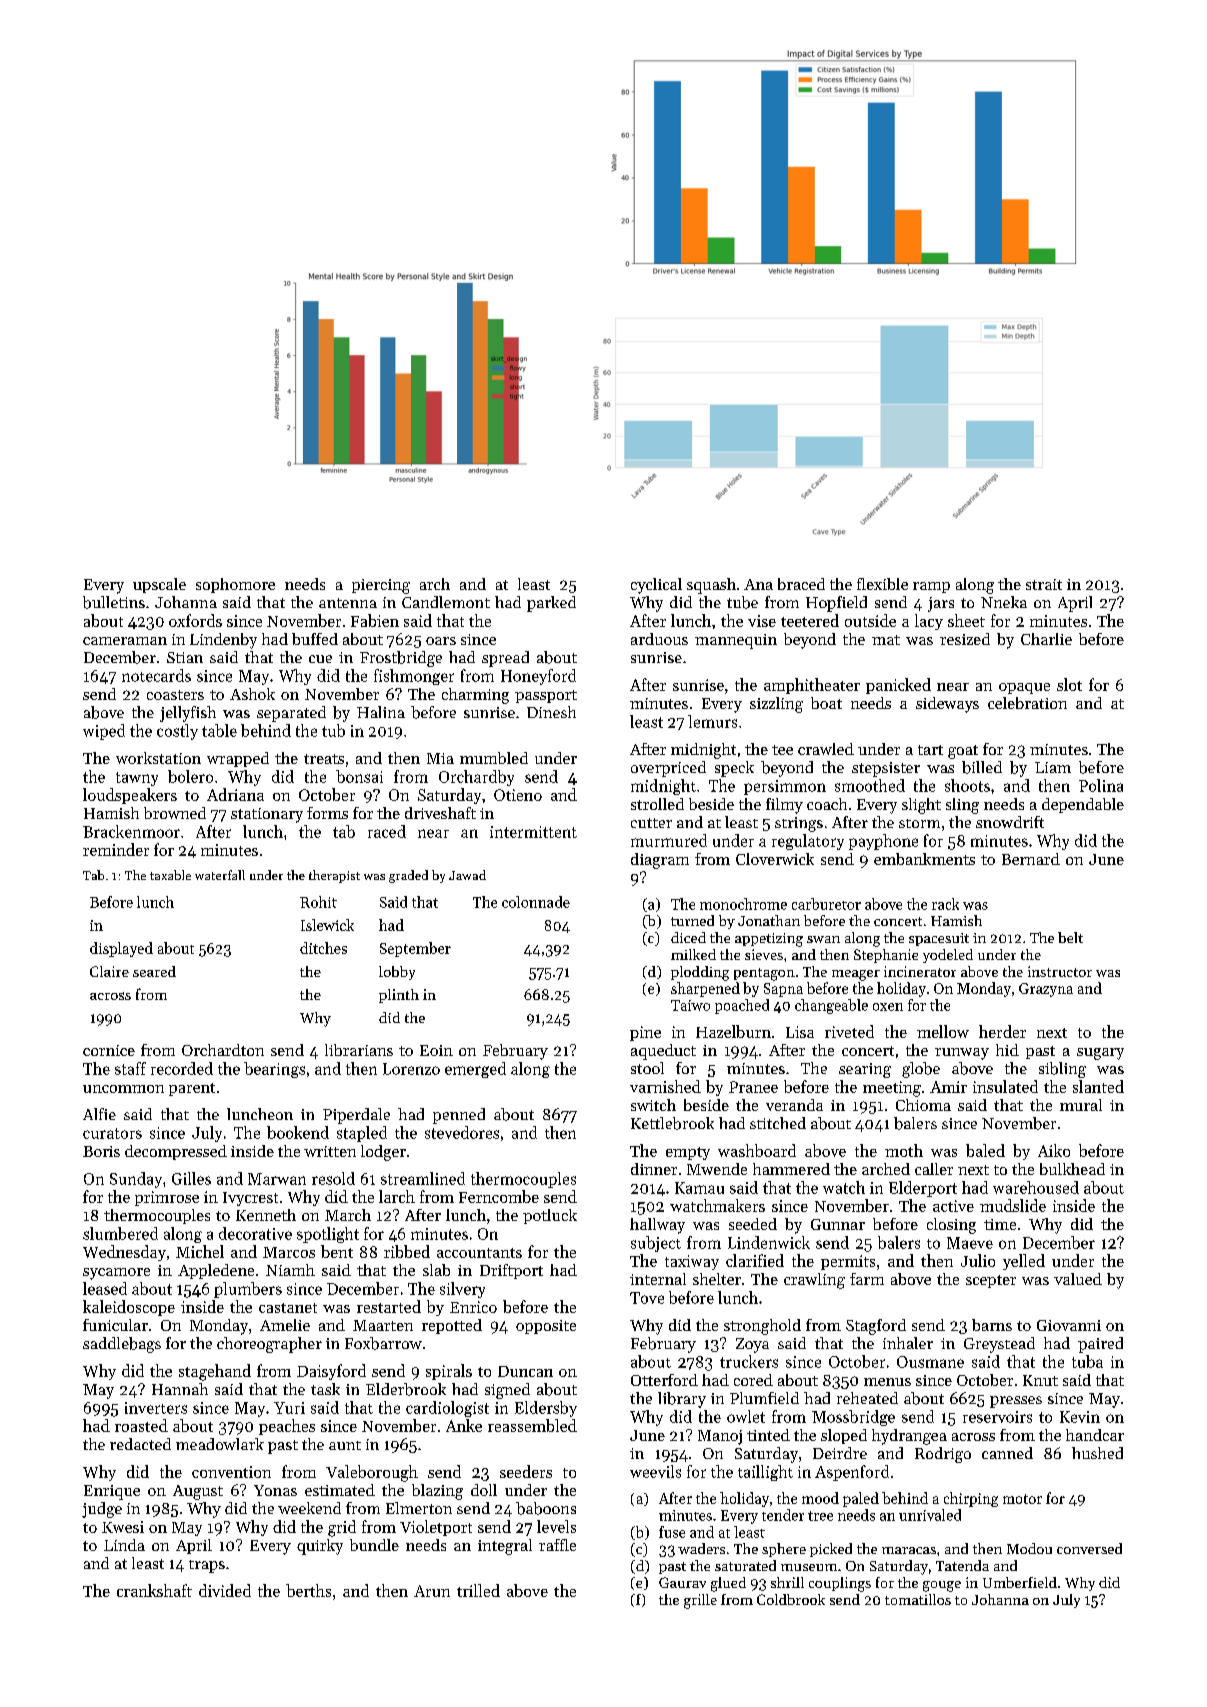 The image size is (1207, 1707). What do you see at coordinates (154, 1590) in the document?
I see `crankshaft` at bounding box center [154, 1590].
